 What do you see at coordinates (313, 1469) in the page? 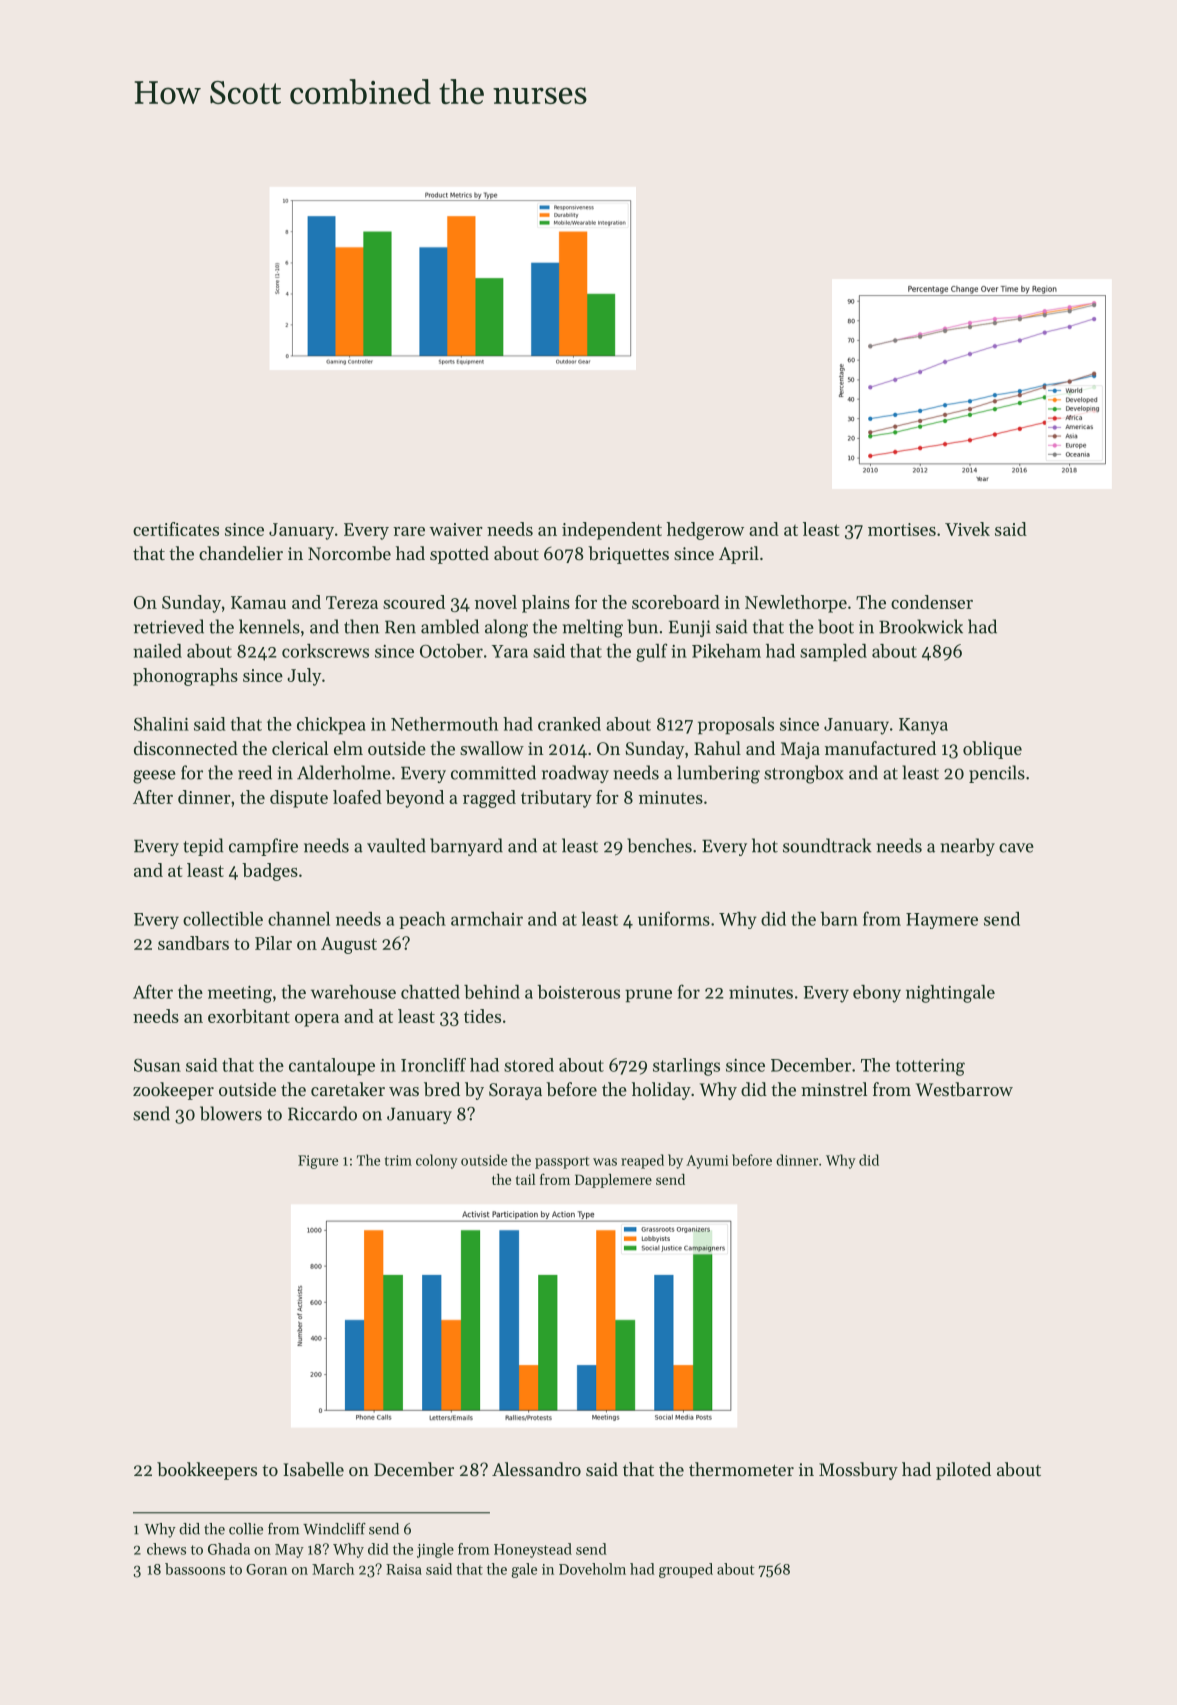
I see `Isabelle` at bounding box center [313, 1469].
